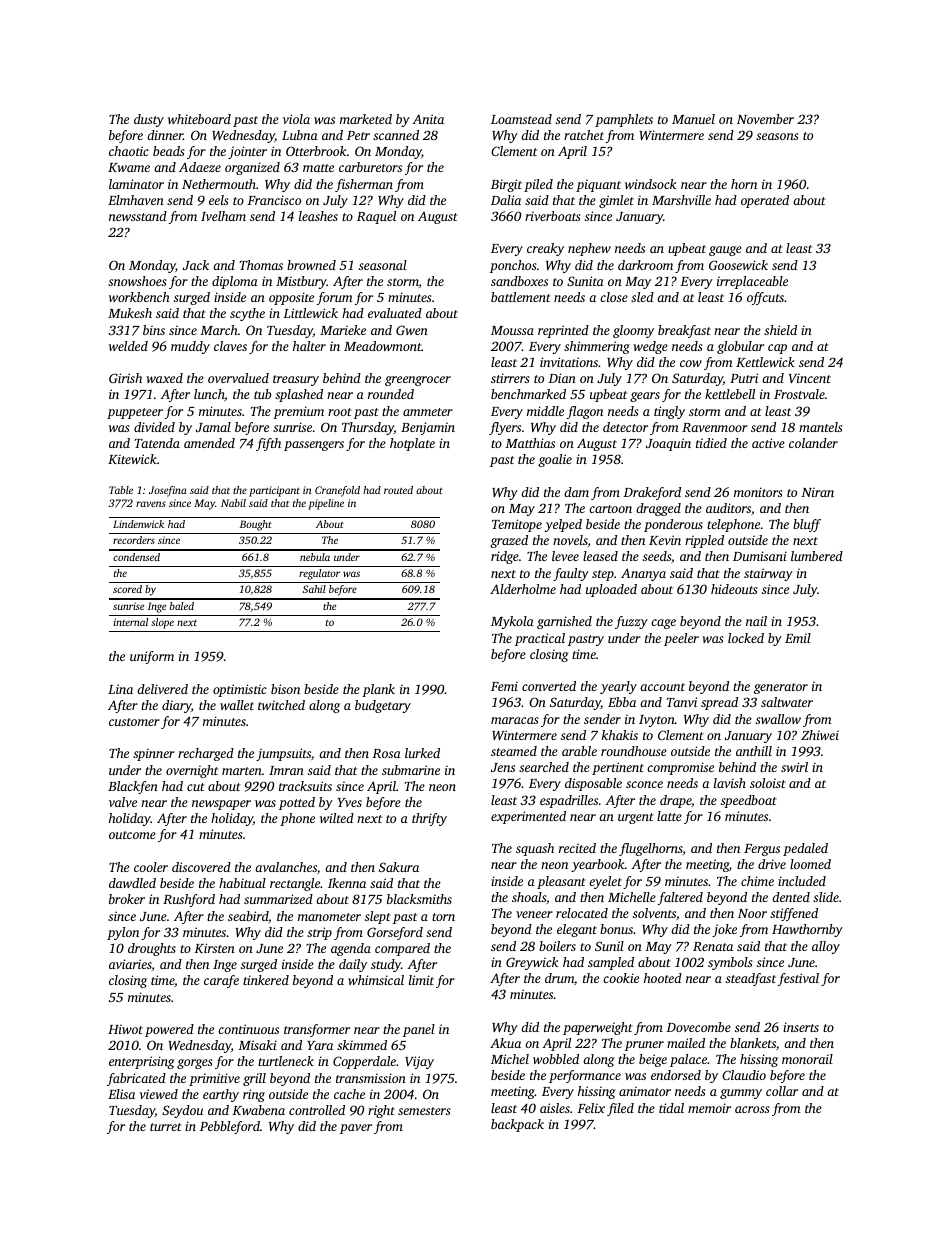 The height and width of the document is (1233, 952). Describe the element at coordinates (798, 979) in the document. I see `festival` at that location.
